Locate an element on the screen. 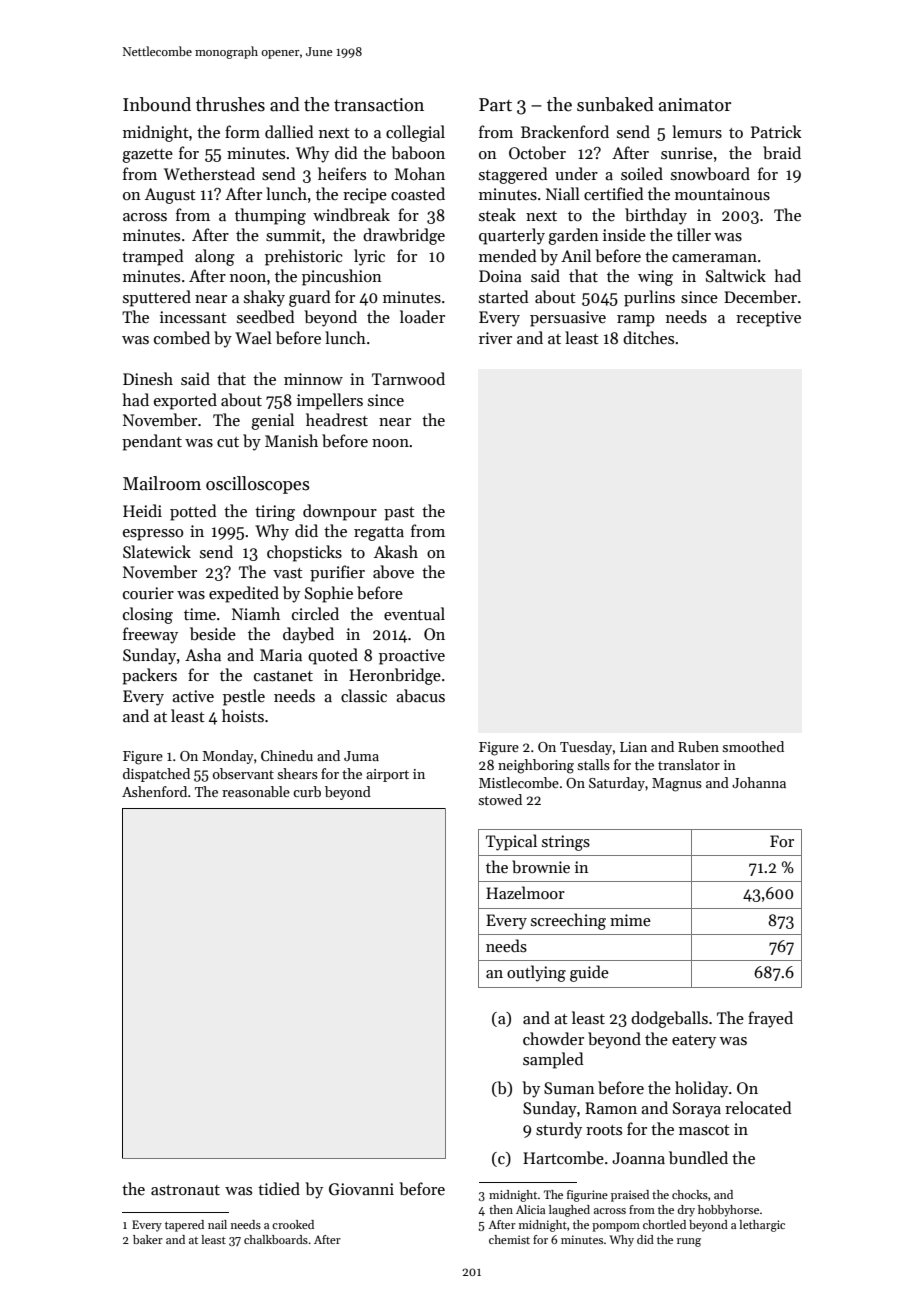  Giovanni is located at coordinates (361, 1189).
